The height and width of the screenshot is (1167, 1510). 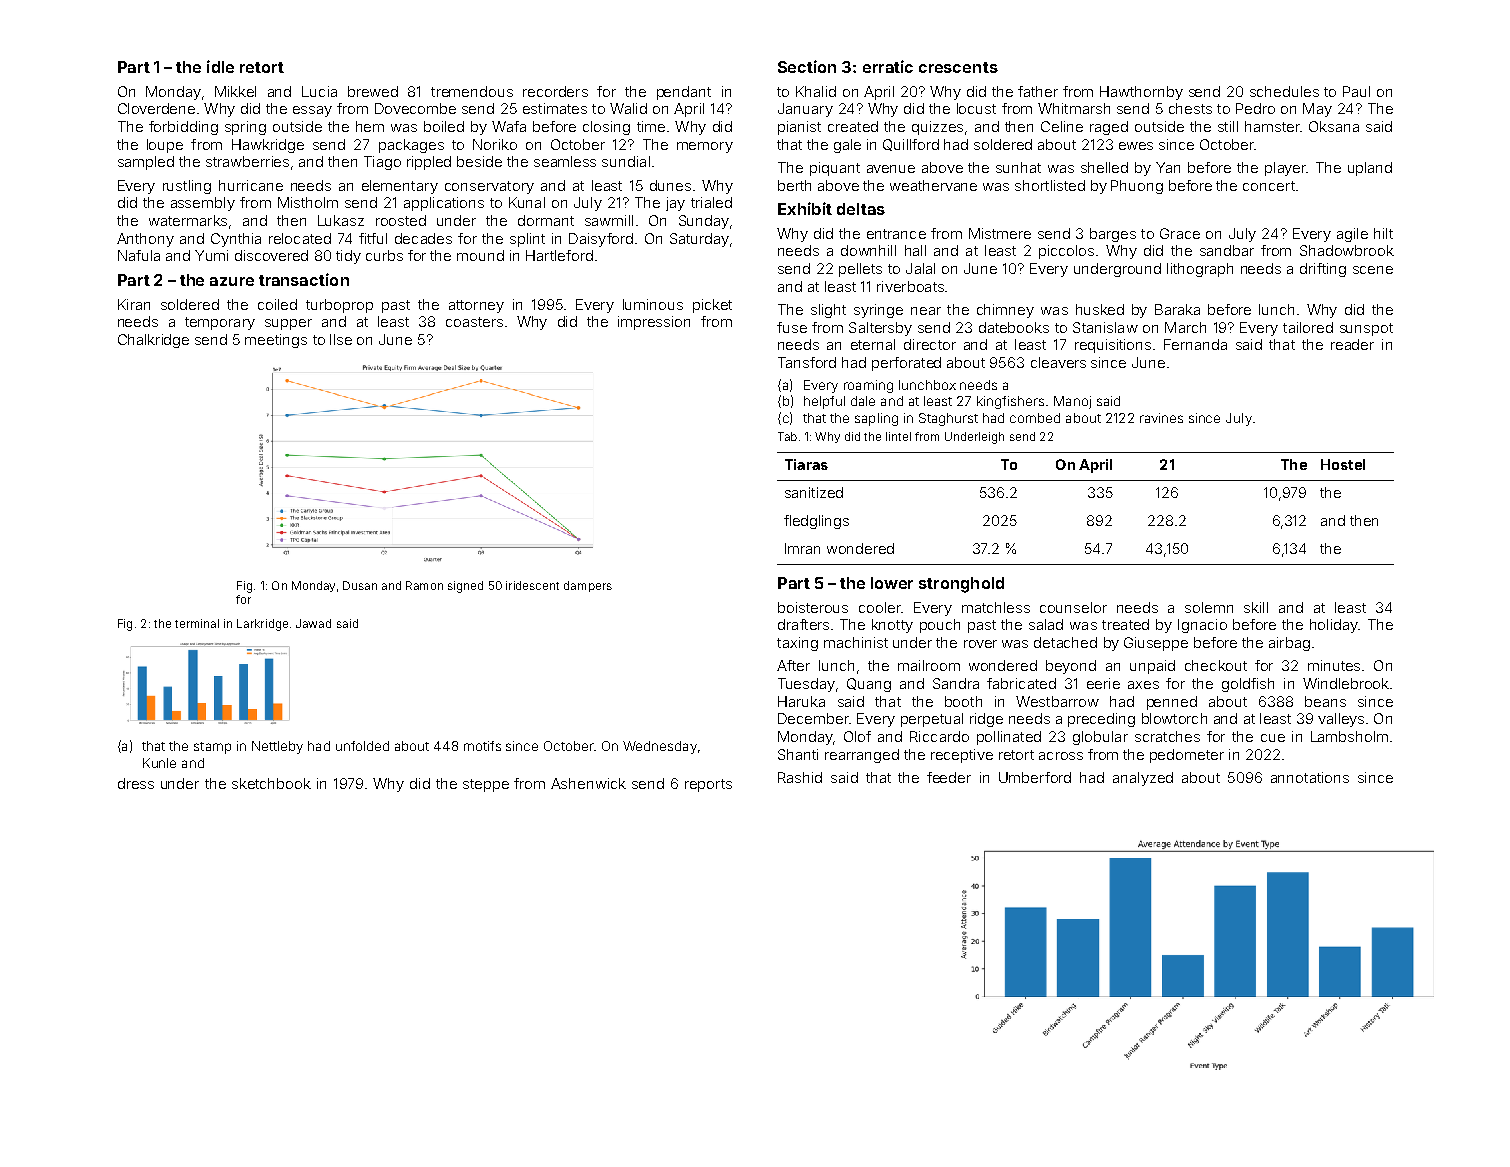 I want to click on impression, so click(x=654, y=323).
